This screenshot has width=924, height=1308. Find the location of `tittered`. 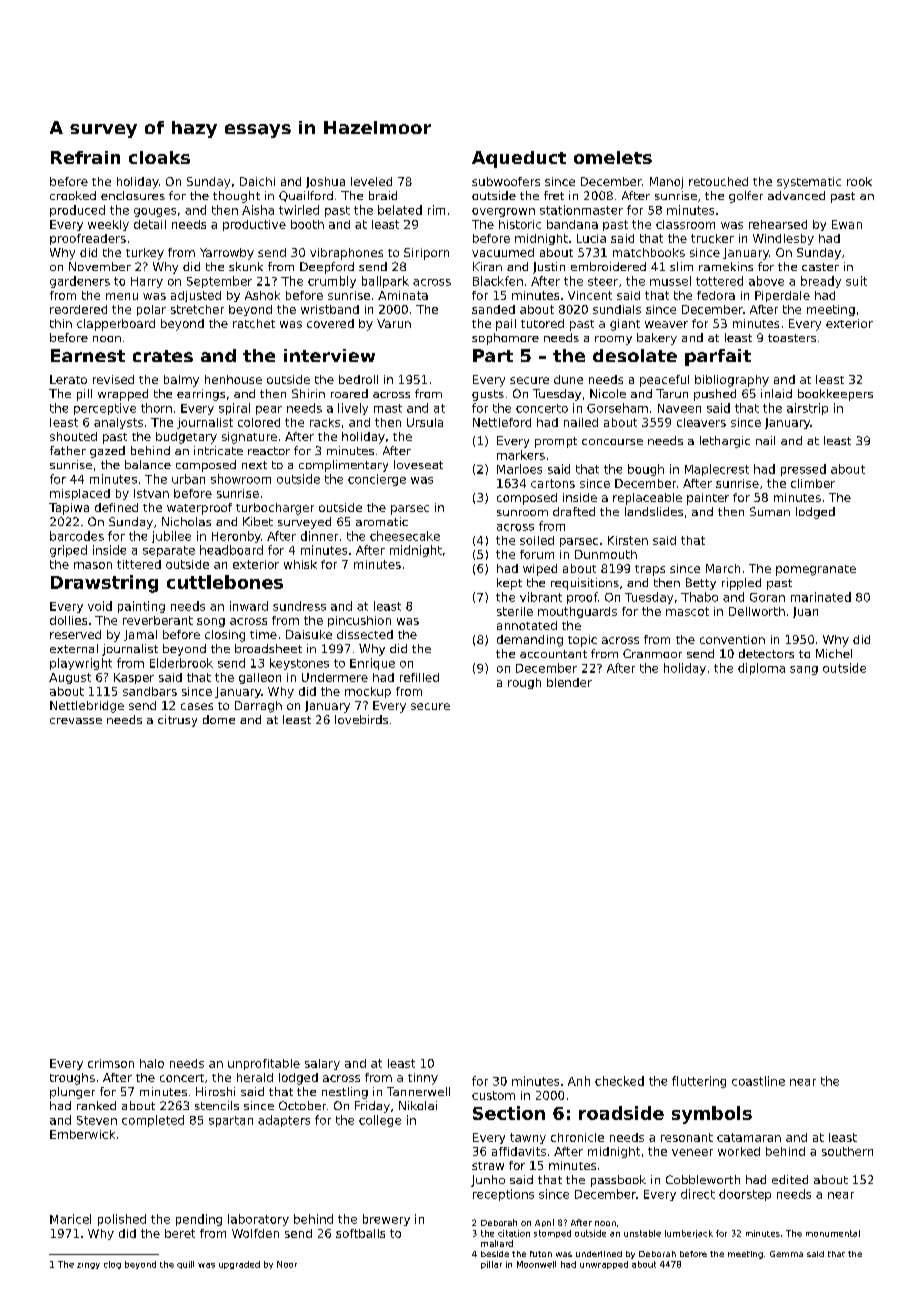

tittered is located at coordinates (139, 564).
